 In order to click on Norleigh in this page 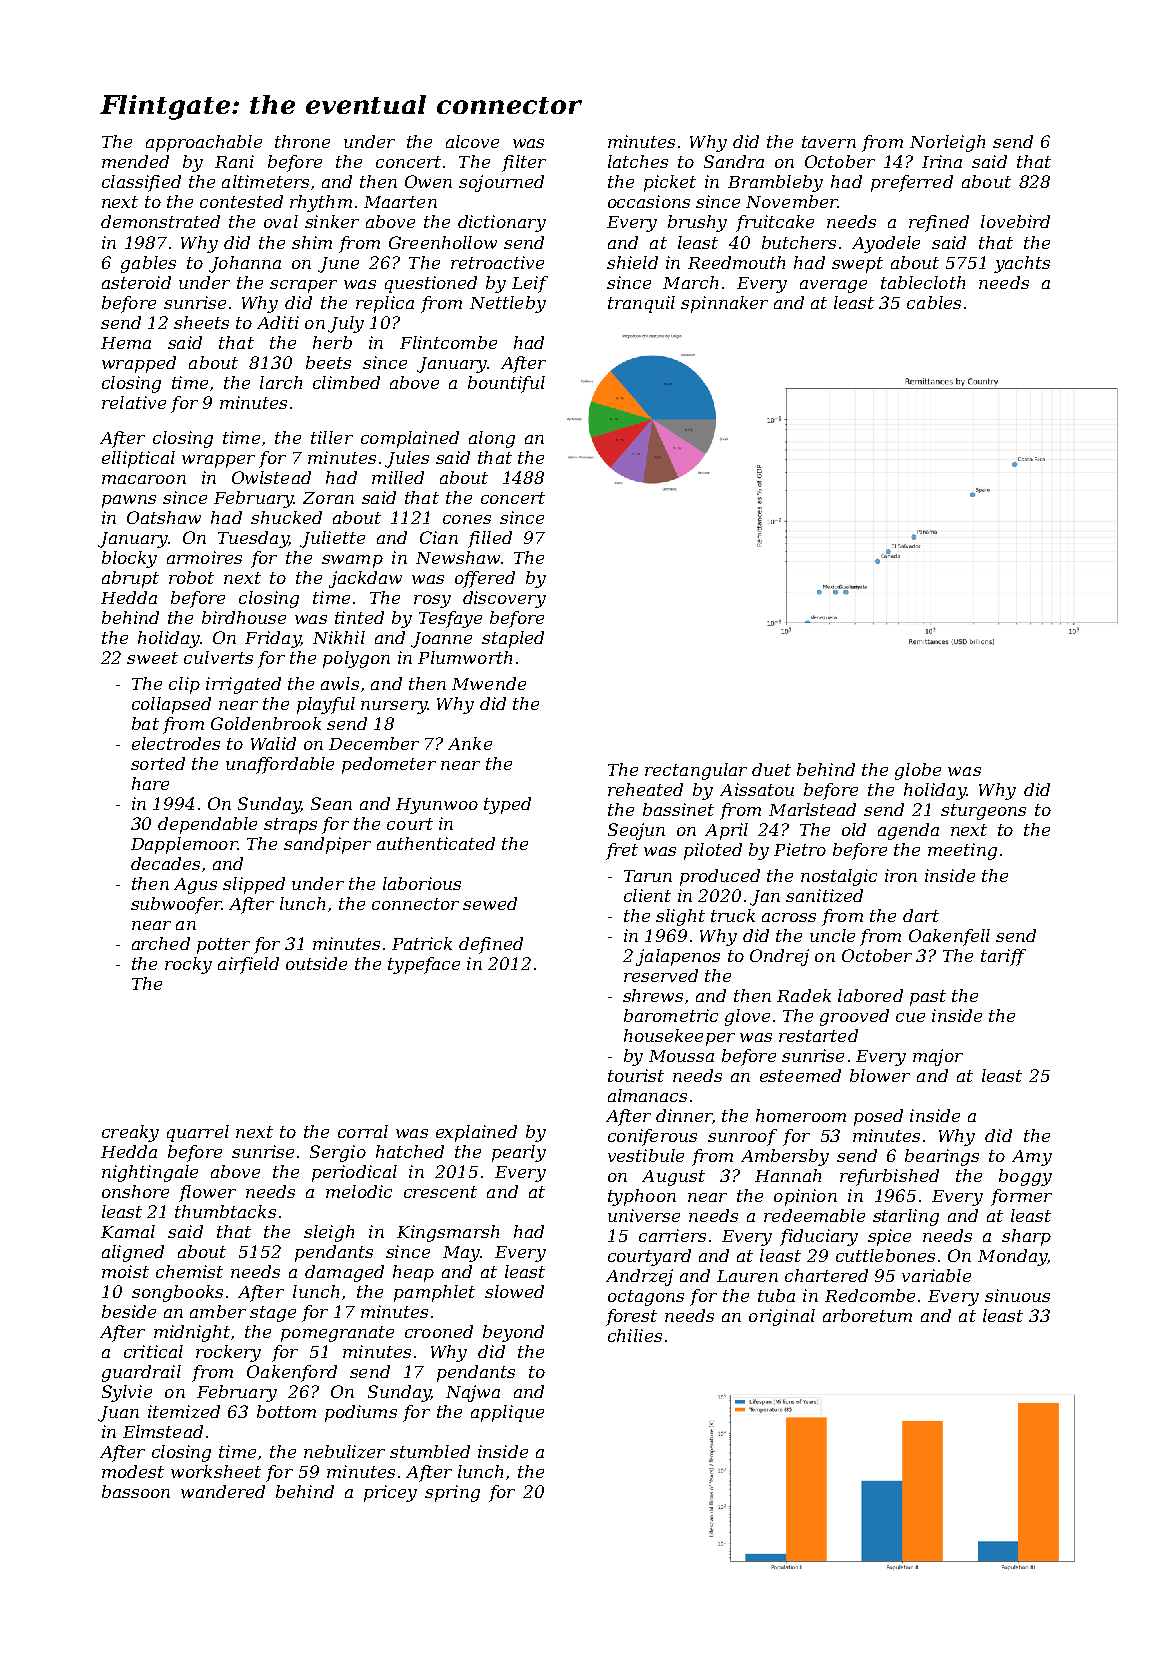, I will do `click(947, 143)`.
